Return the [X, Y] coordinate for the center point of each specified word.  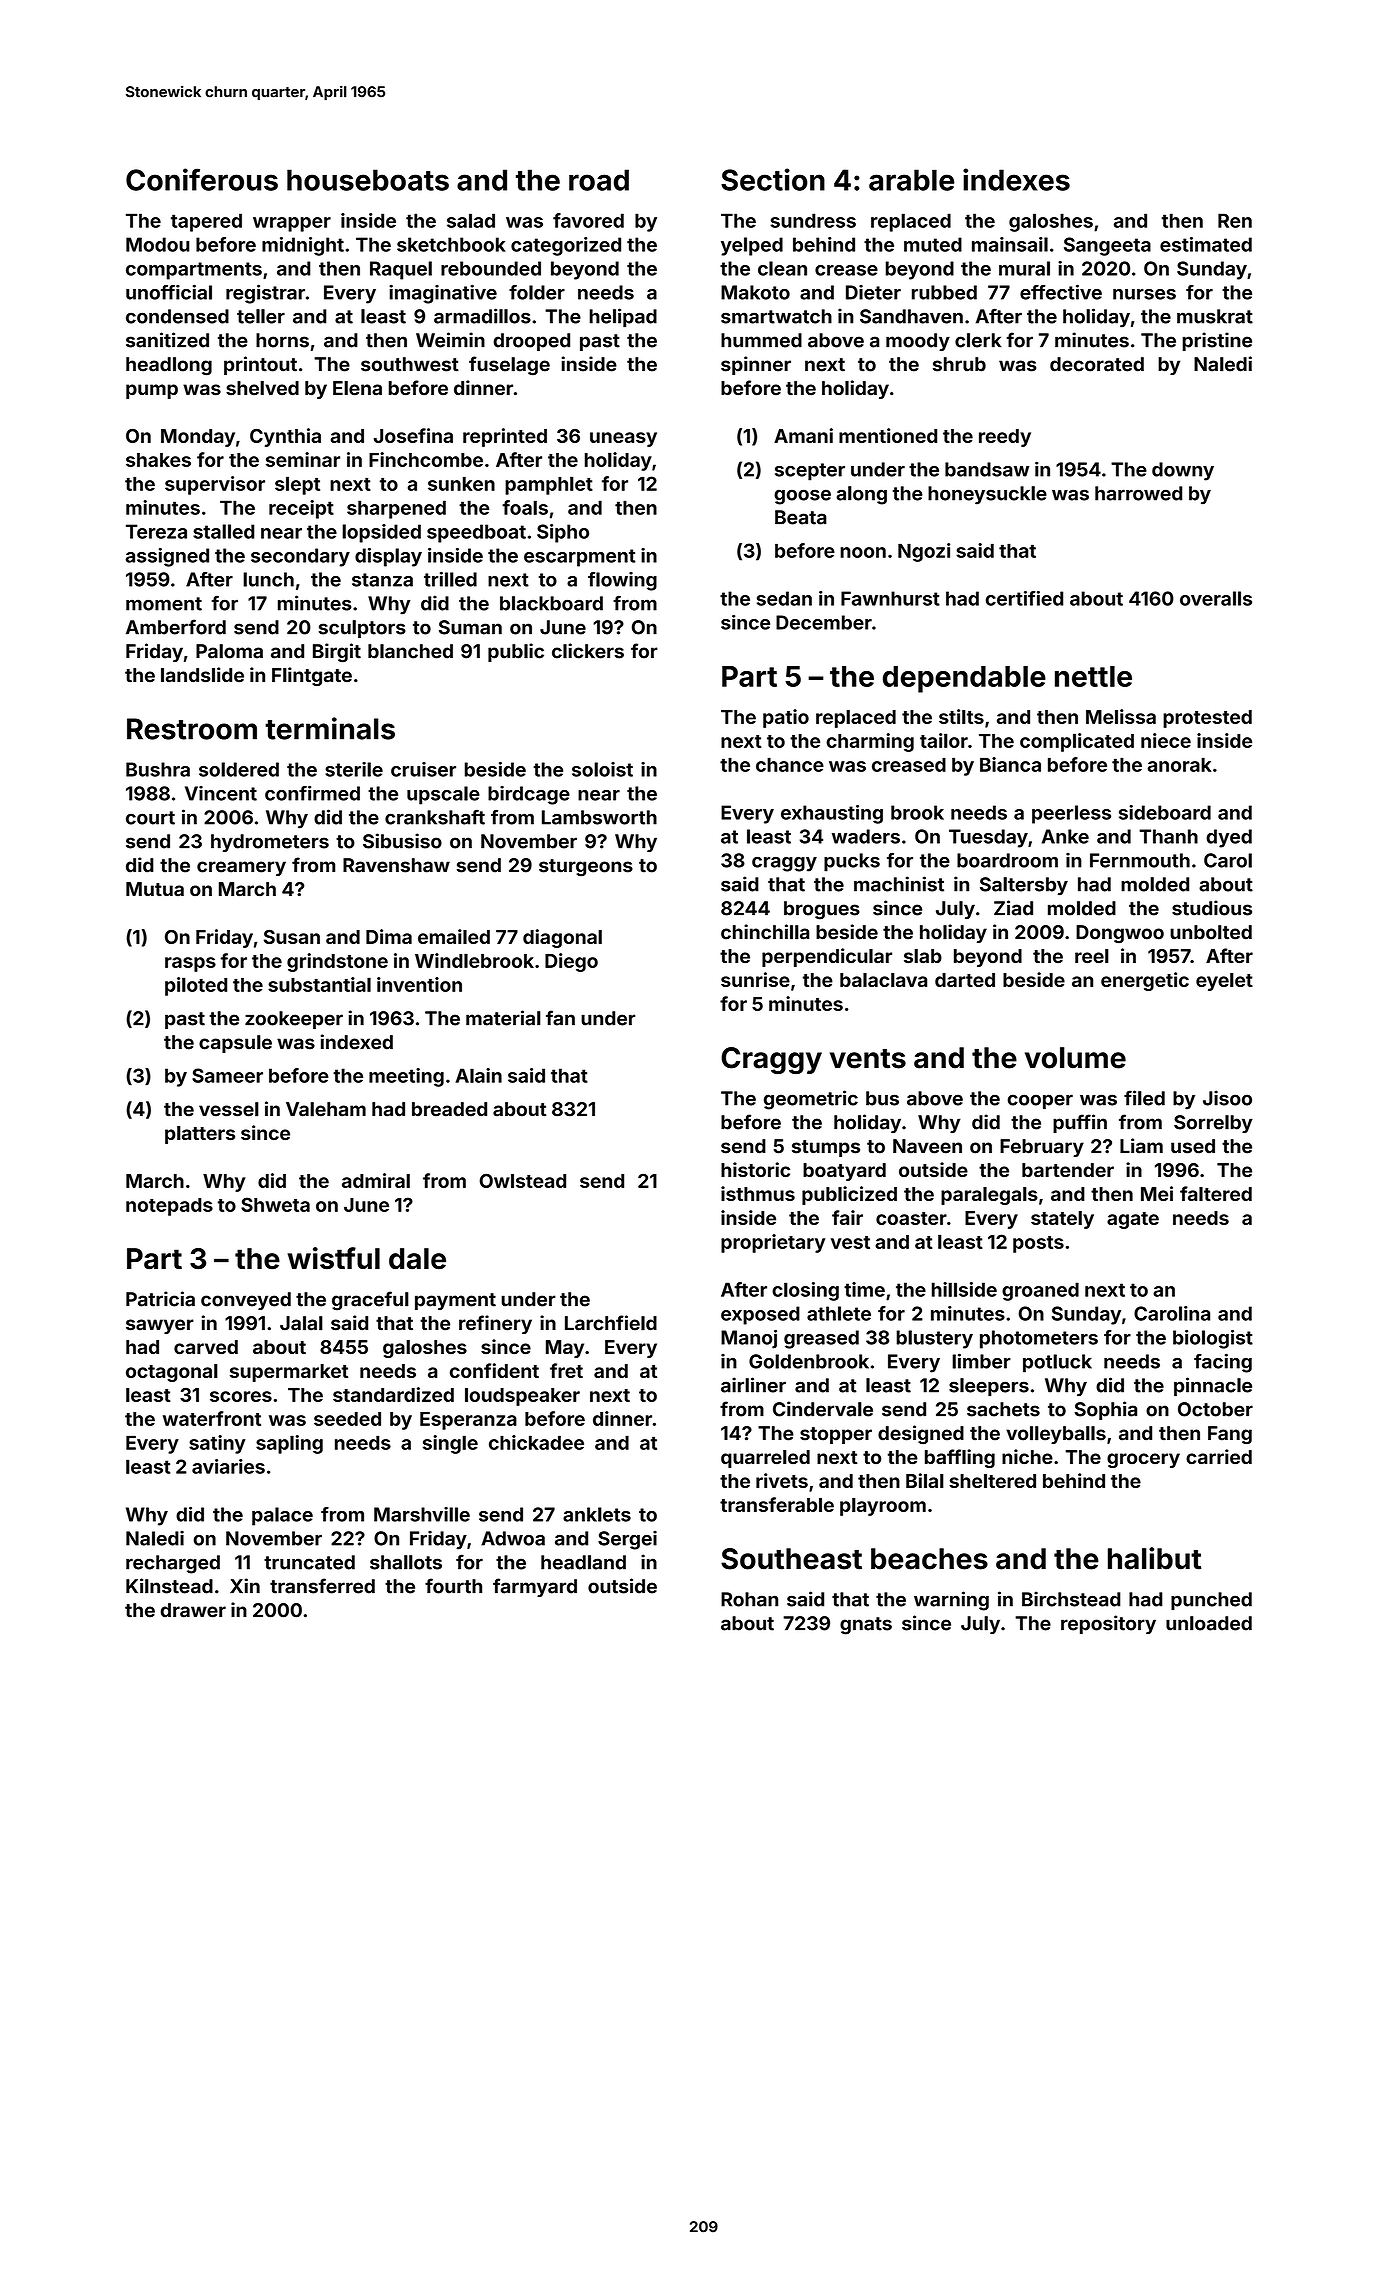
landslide [202, 675]
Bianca [1010, 764]
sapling [289, 1444]
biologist [1213, 1339]
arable [911, 180]
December [824, 622]
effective [1061, 292]
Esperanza [468, 1421]
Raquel [401, 270]
